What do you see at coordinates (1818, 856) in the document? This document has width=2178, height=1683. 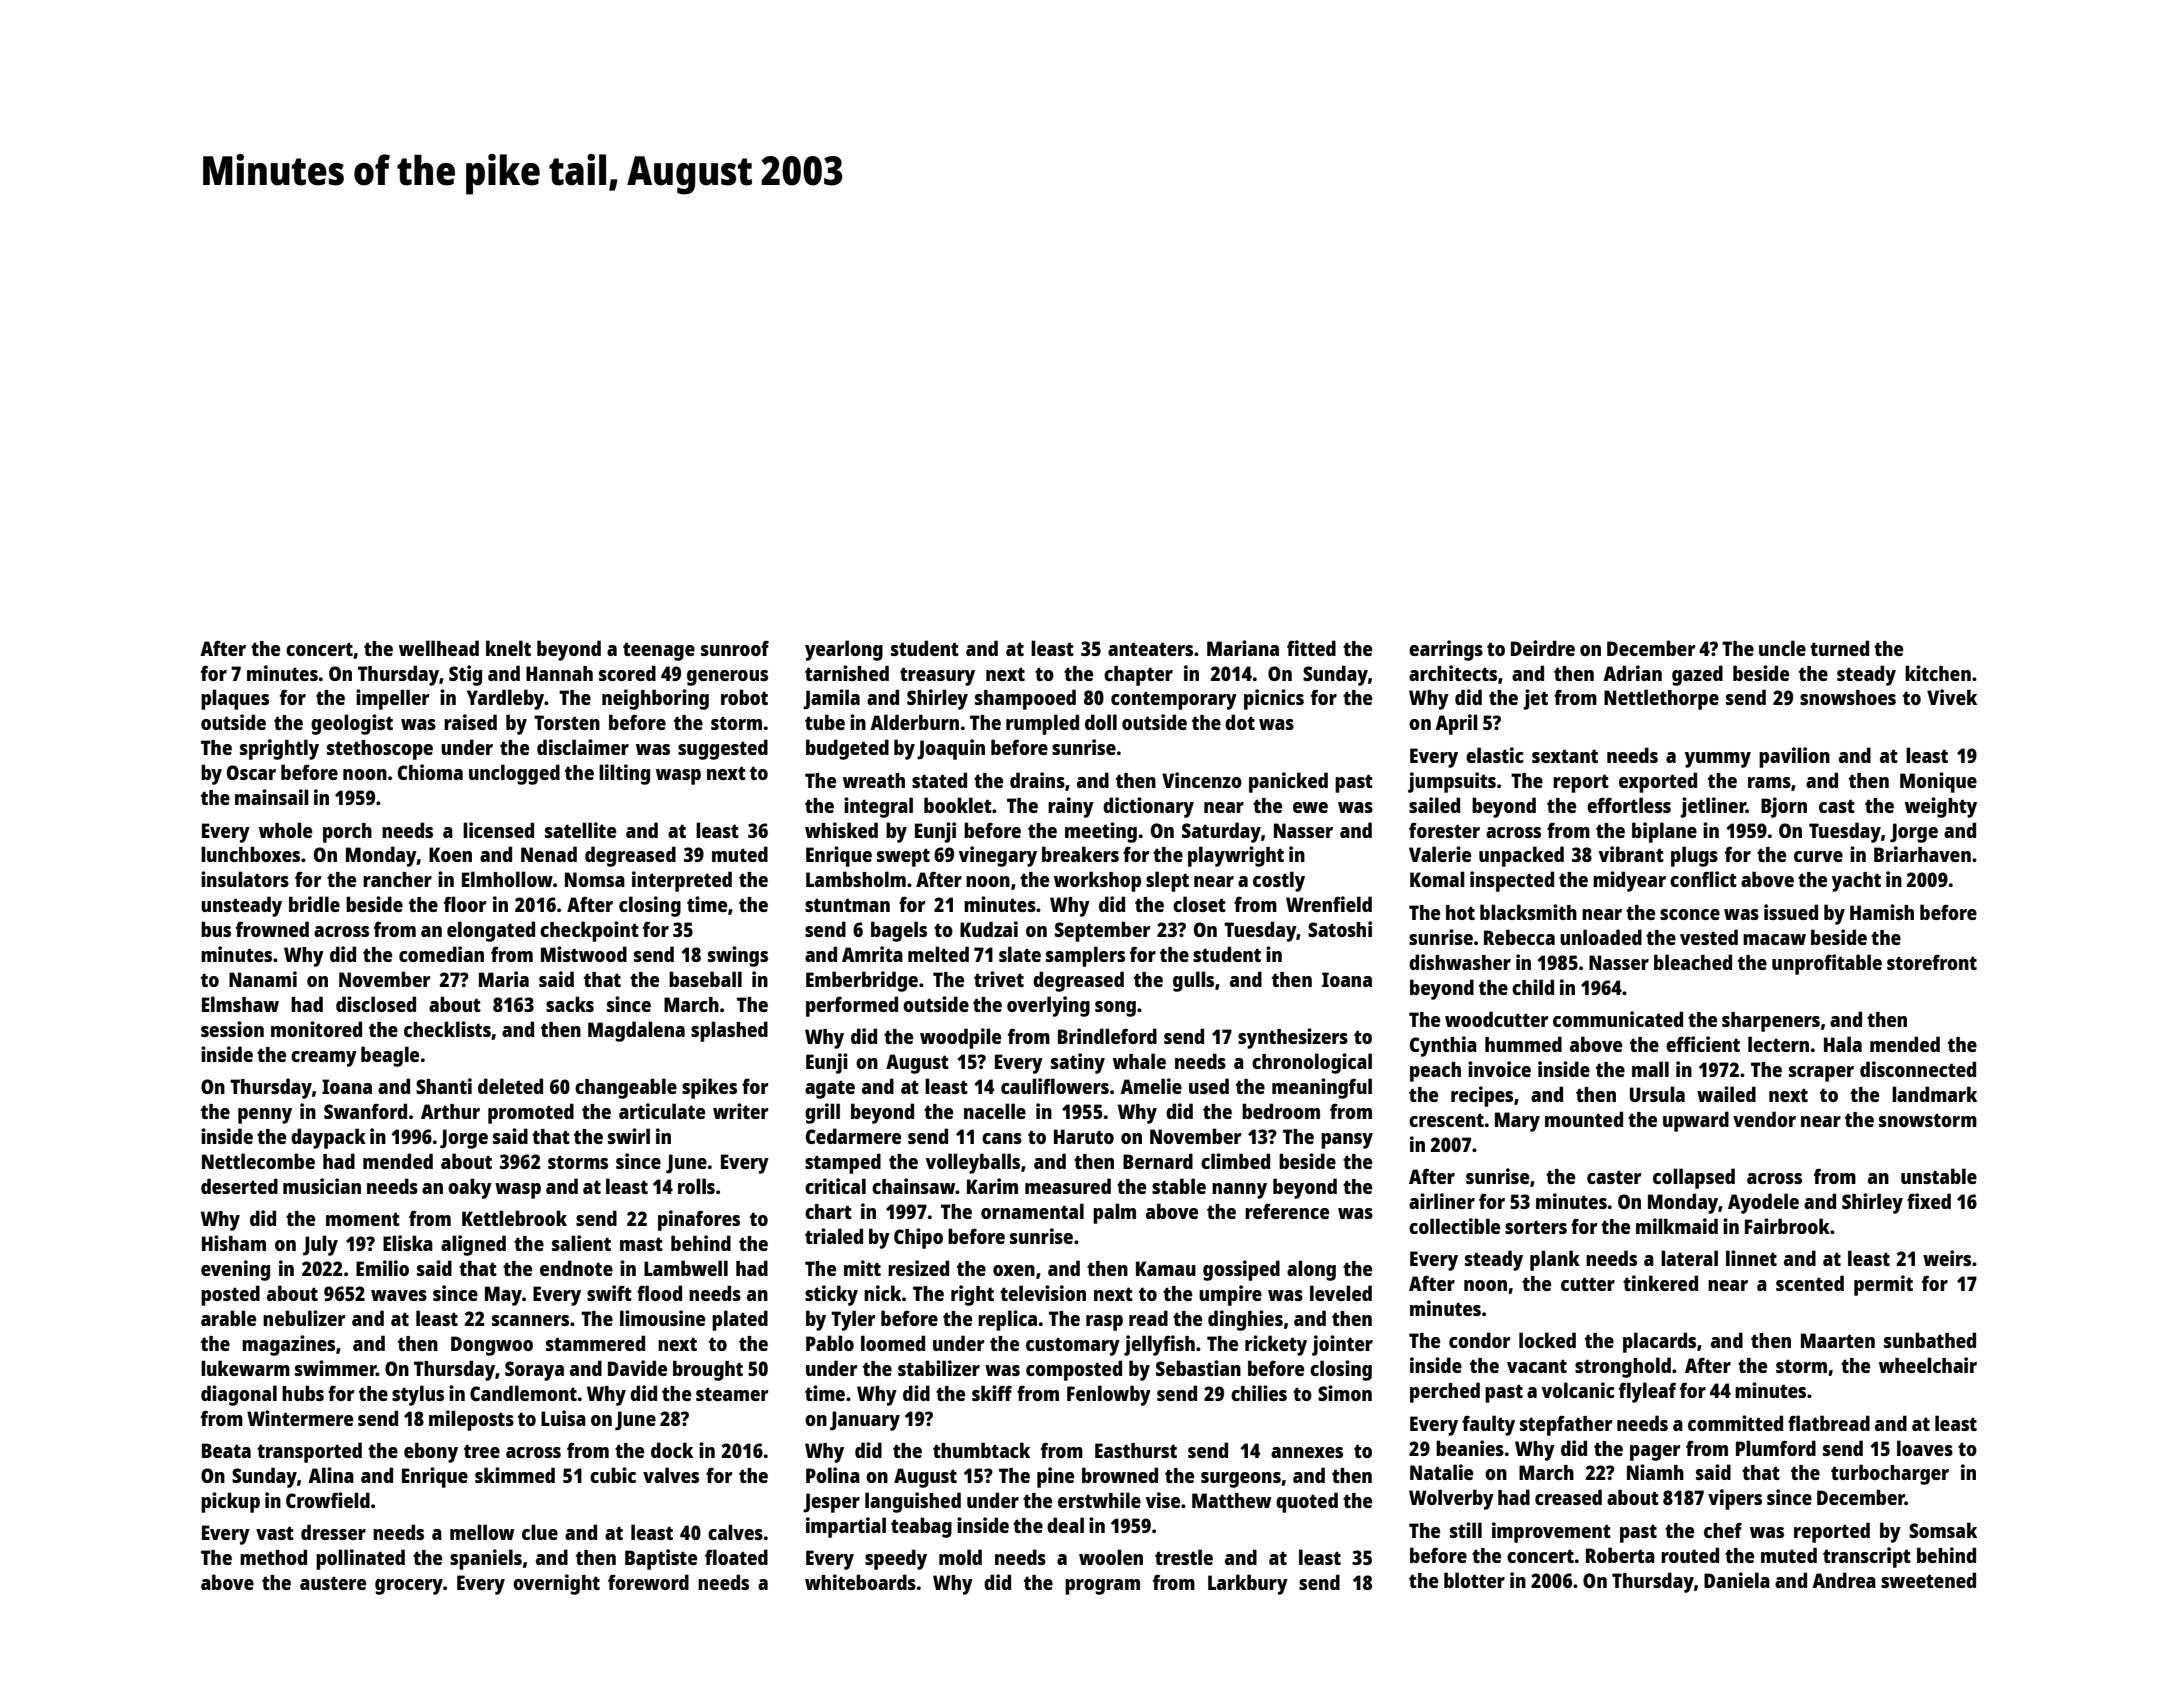 I see `curve` at bounding box center [1818, 856].
